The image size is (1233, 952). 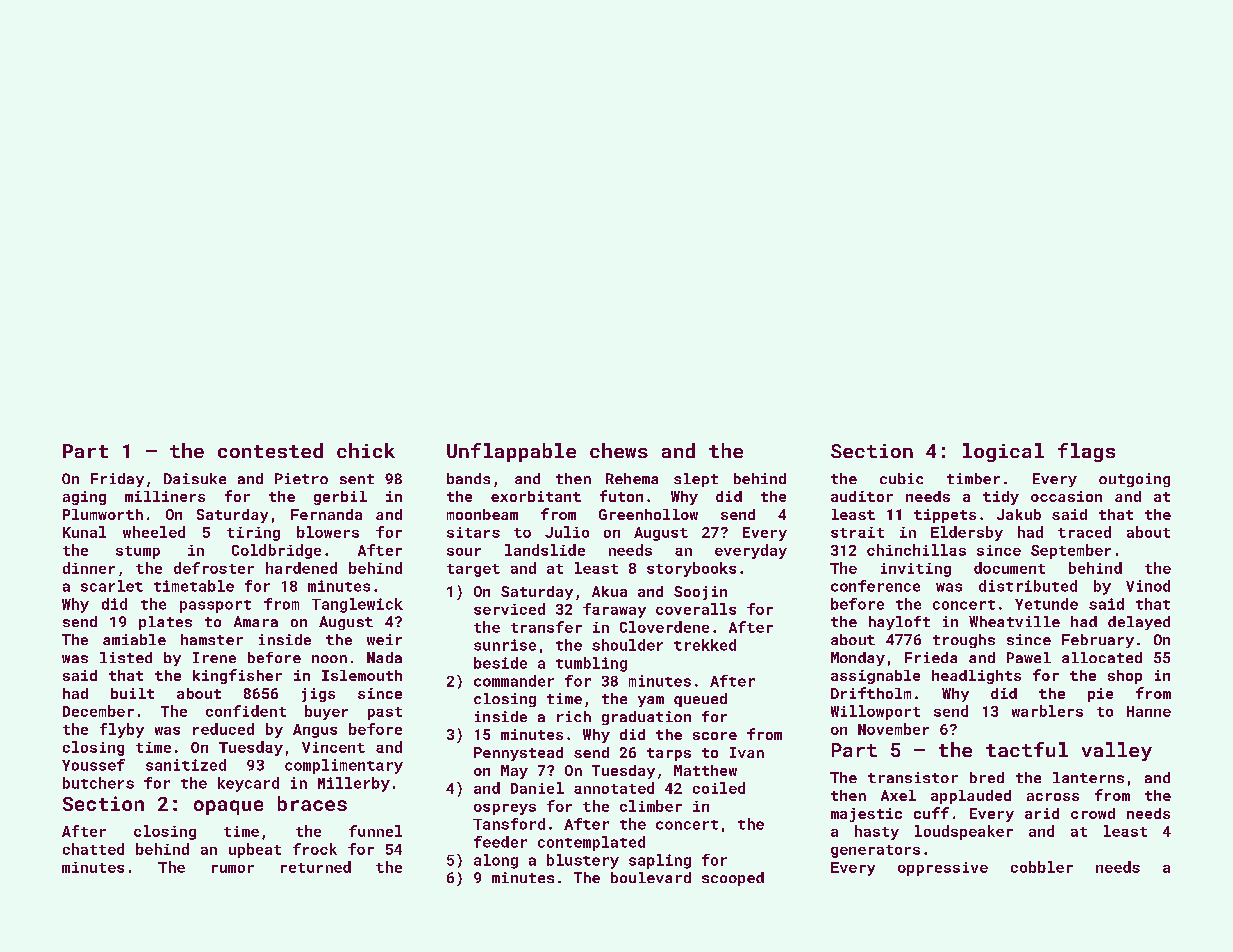 What do you see at coordinates (733, 879) in the screenshot?
I see `scooped` at bounding box center [733, 879].
